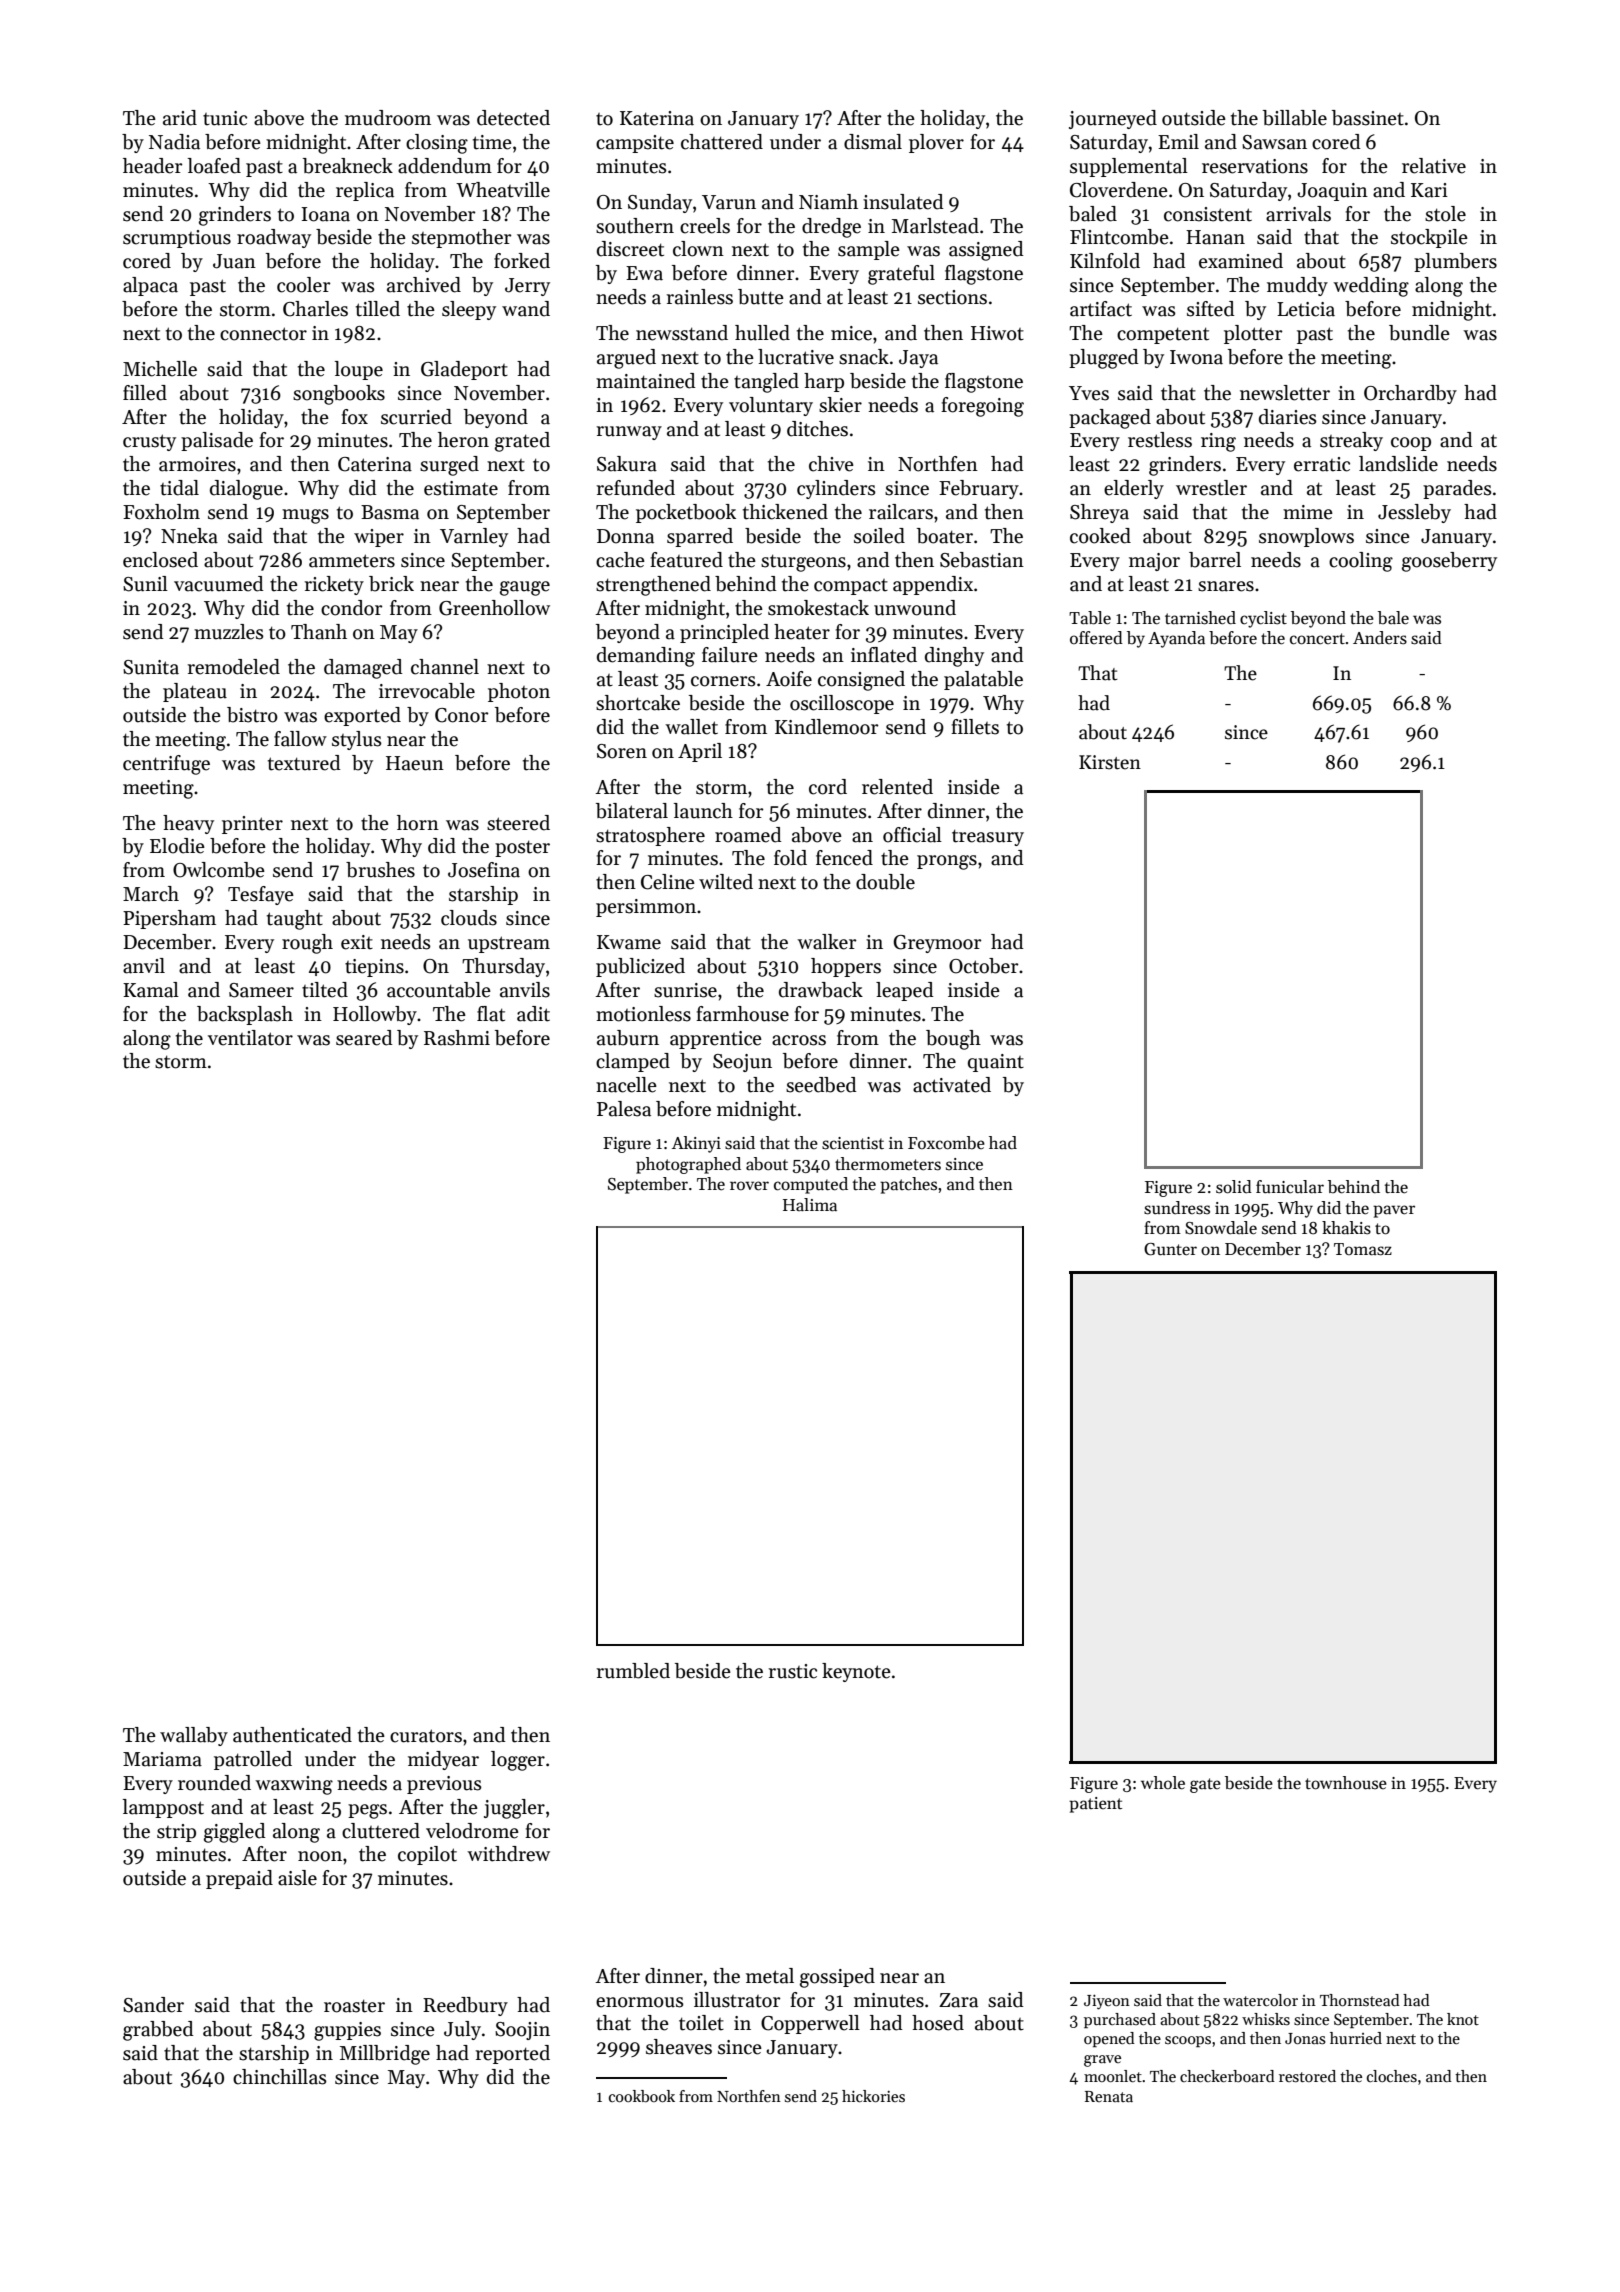  I want to click on paver, so click(1394, 1211).
